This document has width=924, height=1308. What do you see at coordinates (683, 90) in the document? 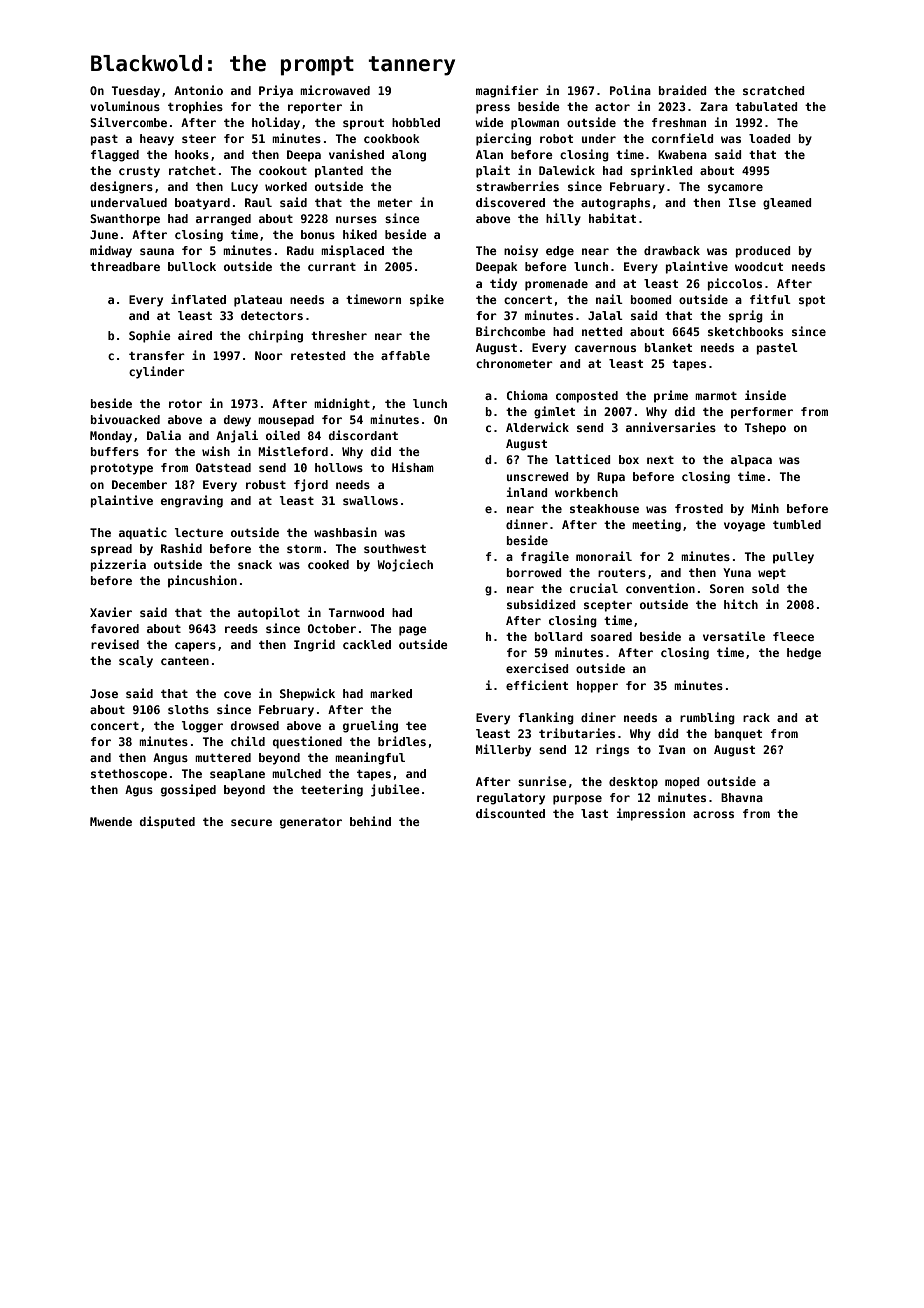
I see `braided` at bounding box center [683, 90].
